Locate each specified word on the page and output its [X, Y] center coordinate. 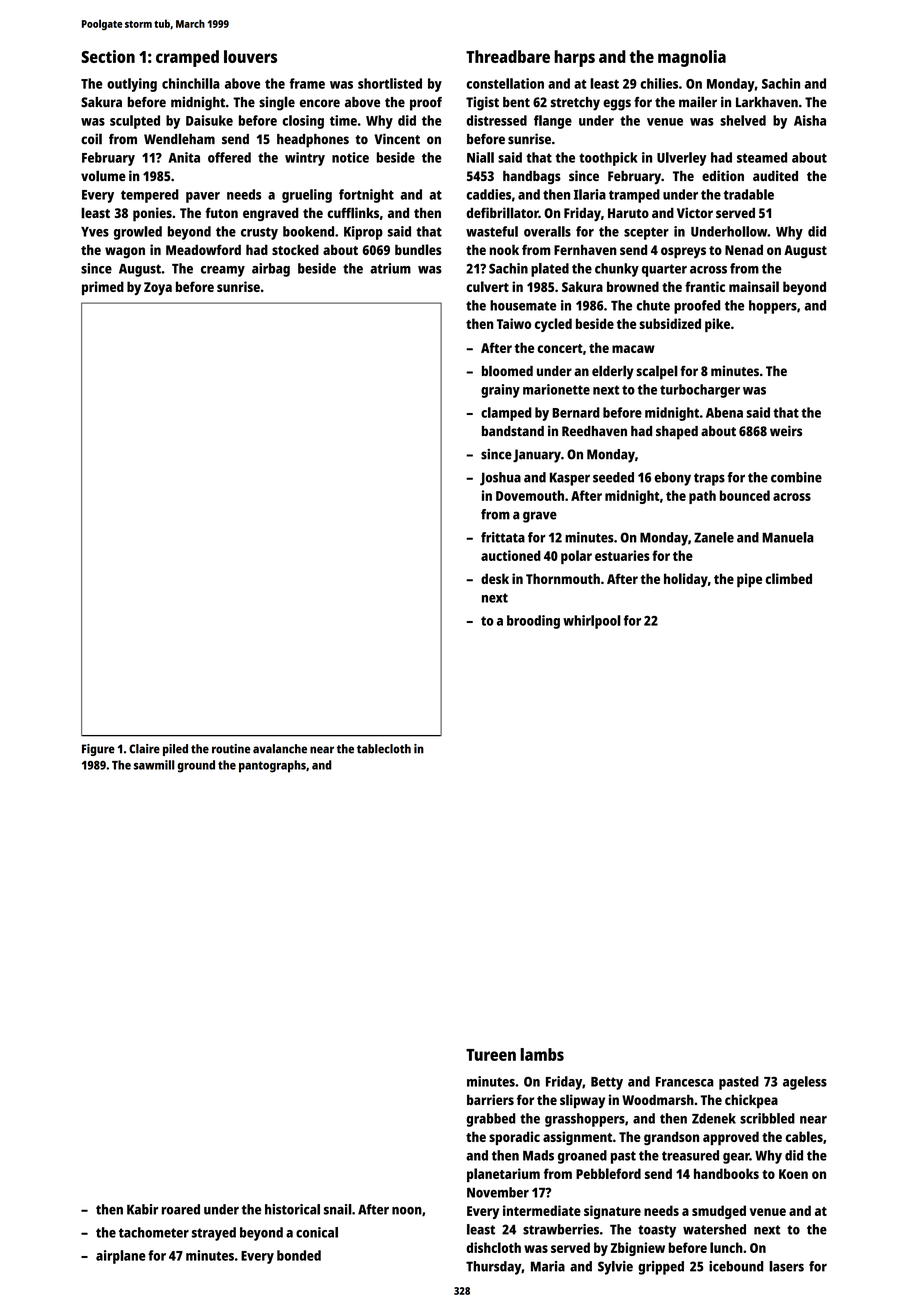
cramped [187, 58]
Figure [98, 750]
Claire [144, 749]
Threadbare [508, 56]
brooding [533, 622]
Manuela [788, 537]
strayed [214, 1234]
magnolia [692, 58]
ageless [805, 1083]
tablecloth [384, 749]
